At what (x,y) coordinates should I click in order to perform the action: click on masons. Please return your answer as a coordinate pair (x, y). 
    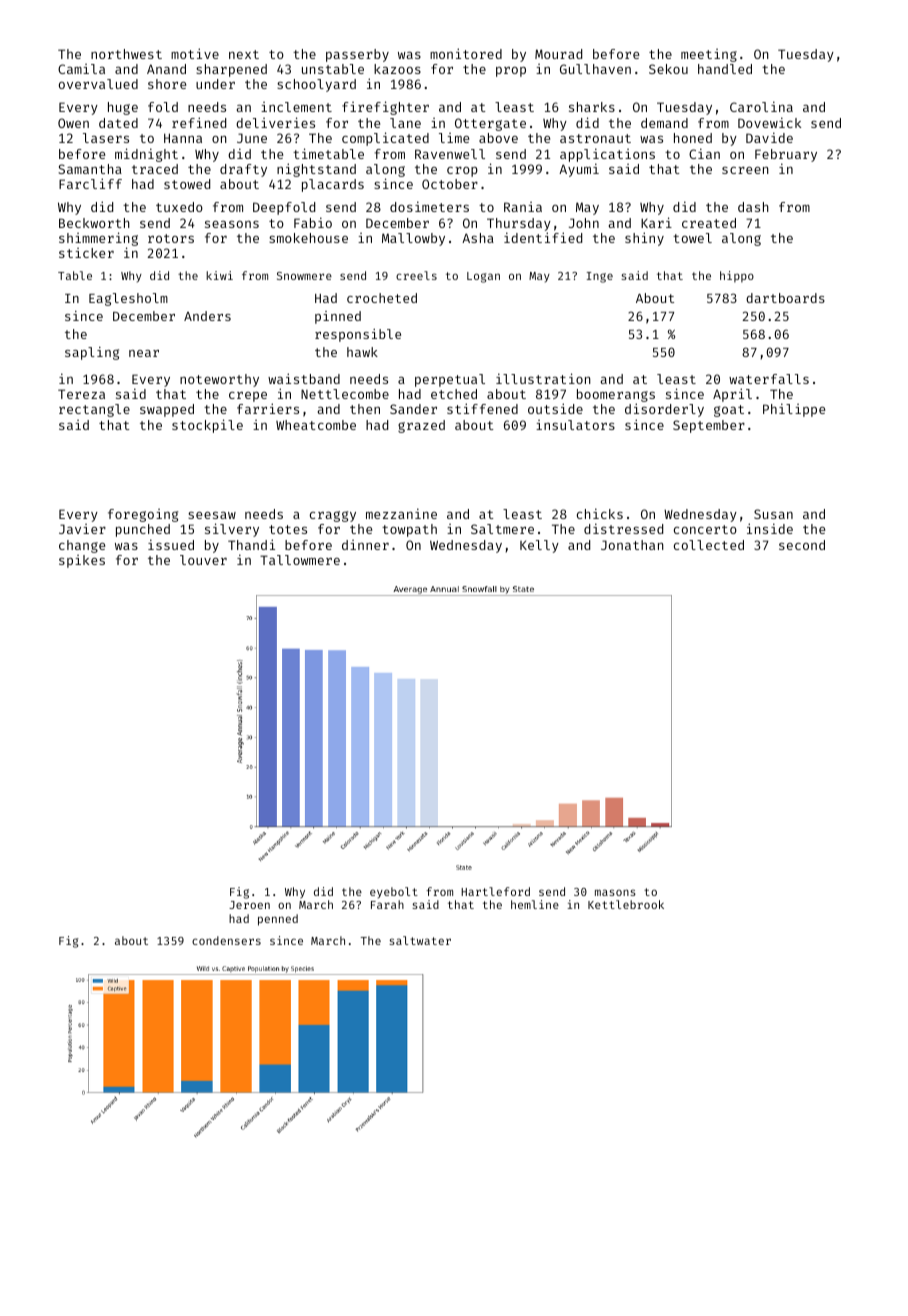
    Looking at the image, I should click on (615, 892).
